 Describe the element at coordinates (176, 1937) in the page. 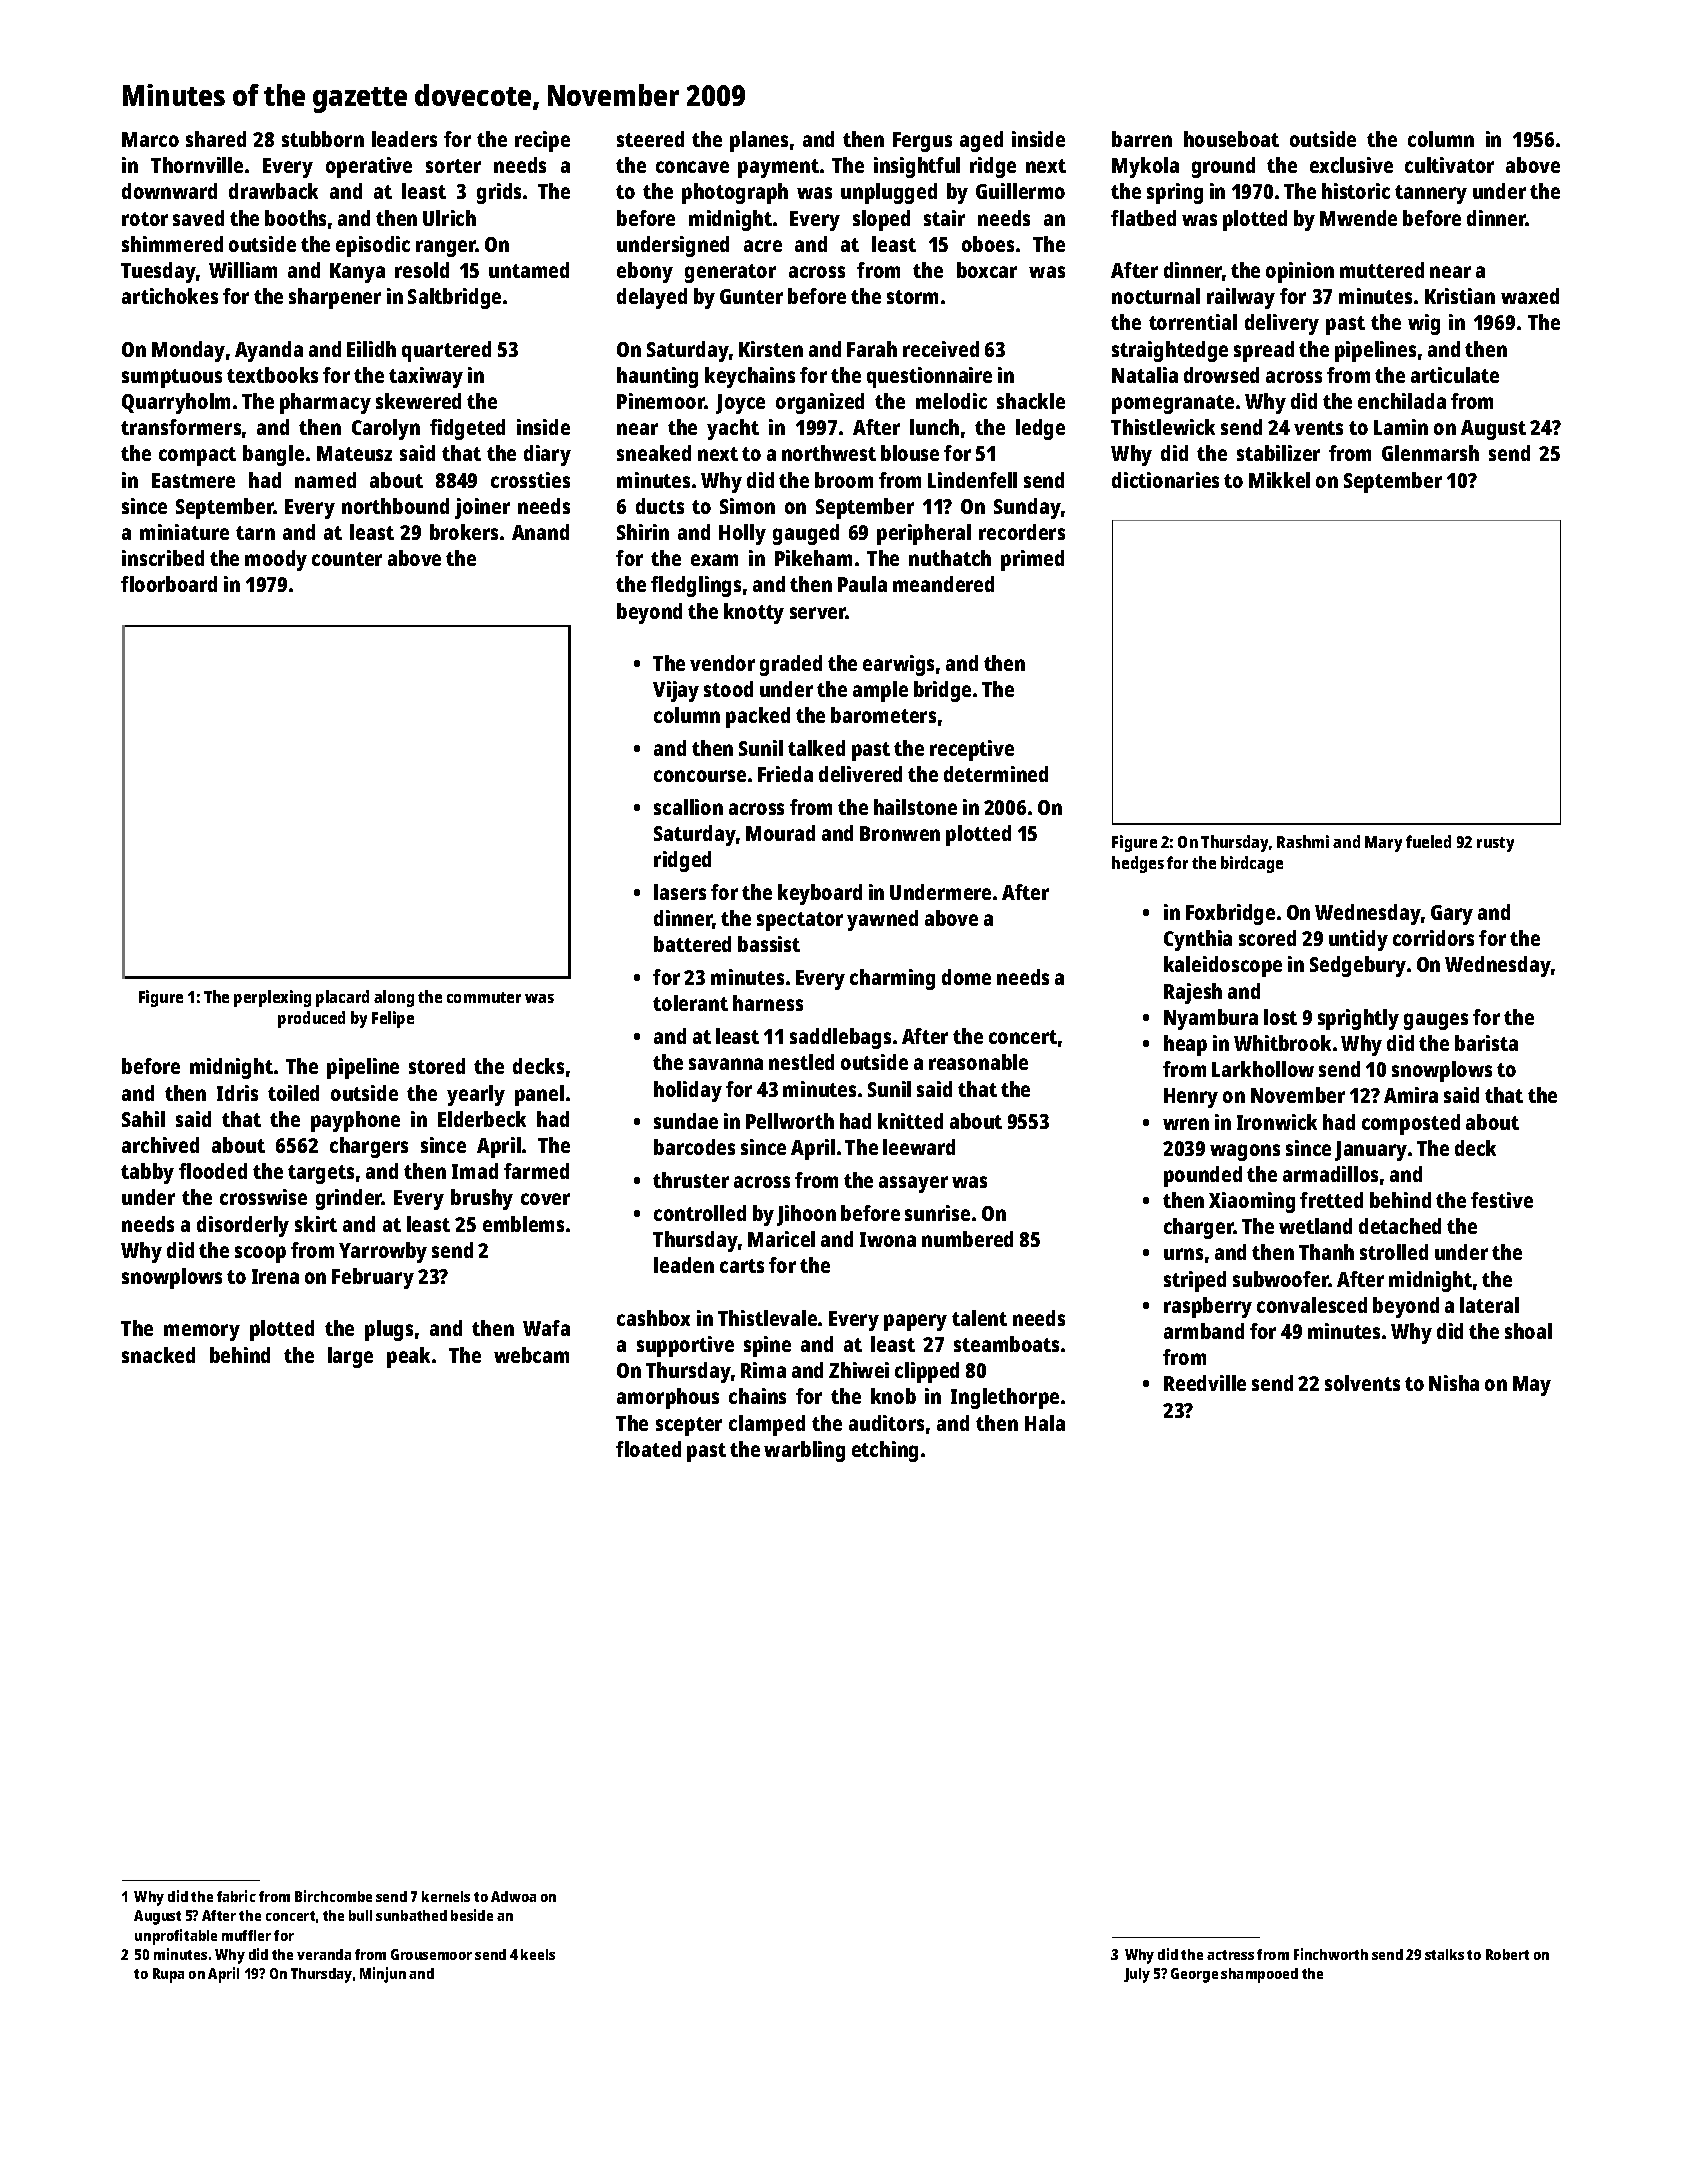

I see `unprofitable` at that location.
